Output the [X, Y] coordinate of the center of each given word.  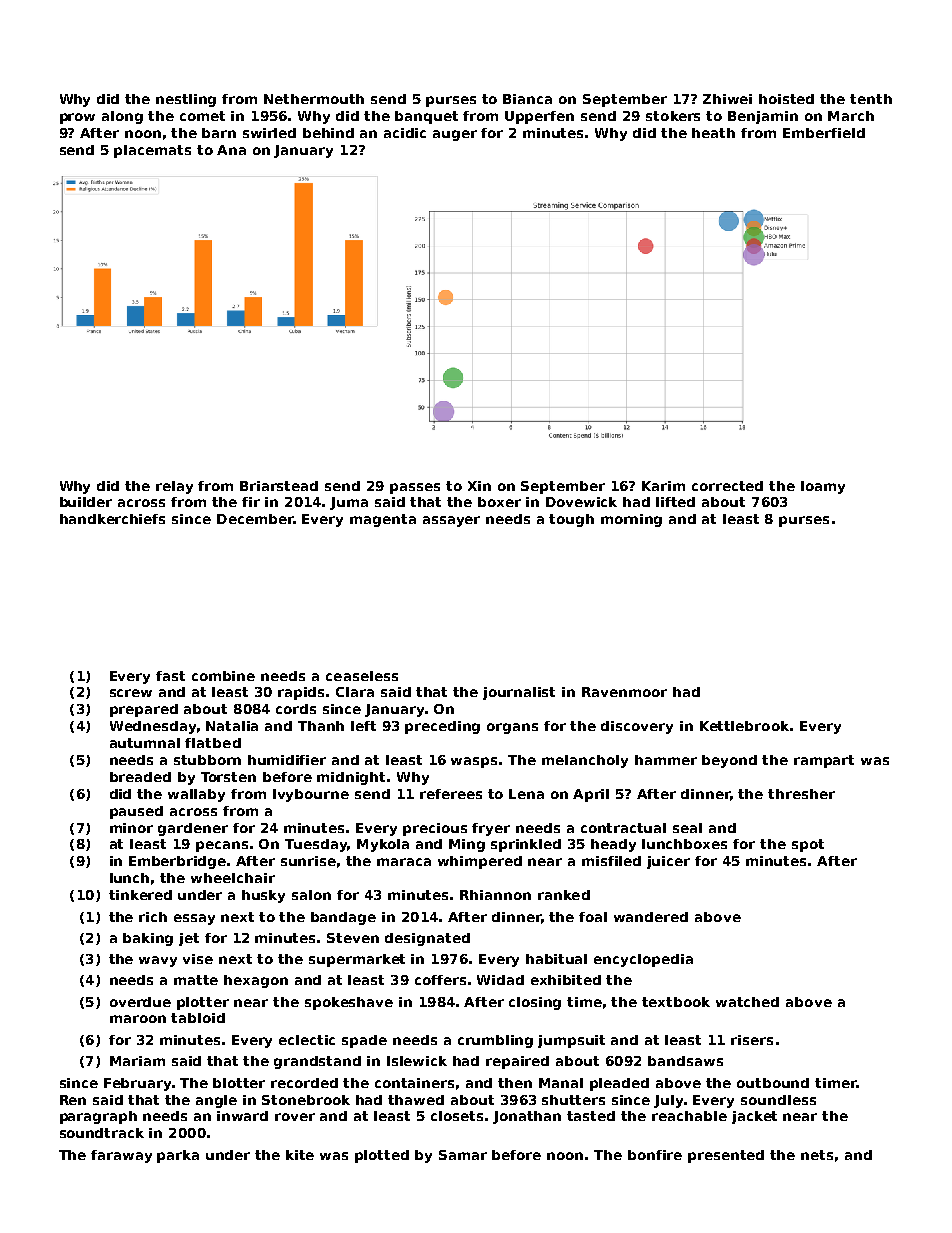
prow [77, 118]
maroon [138, 1019]
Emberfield [824, 133]
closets [457, 1116]
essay [194, 919]
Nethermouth [314, 99]
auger [455, 135]
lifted [675, 502]
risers [752, 1040]
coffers [440, 980]
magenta [383, 520]
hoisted [786, 99]
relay [174, 487]
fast [170, 676]
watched [747, 1002]
